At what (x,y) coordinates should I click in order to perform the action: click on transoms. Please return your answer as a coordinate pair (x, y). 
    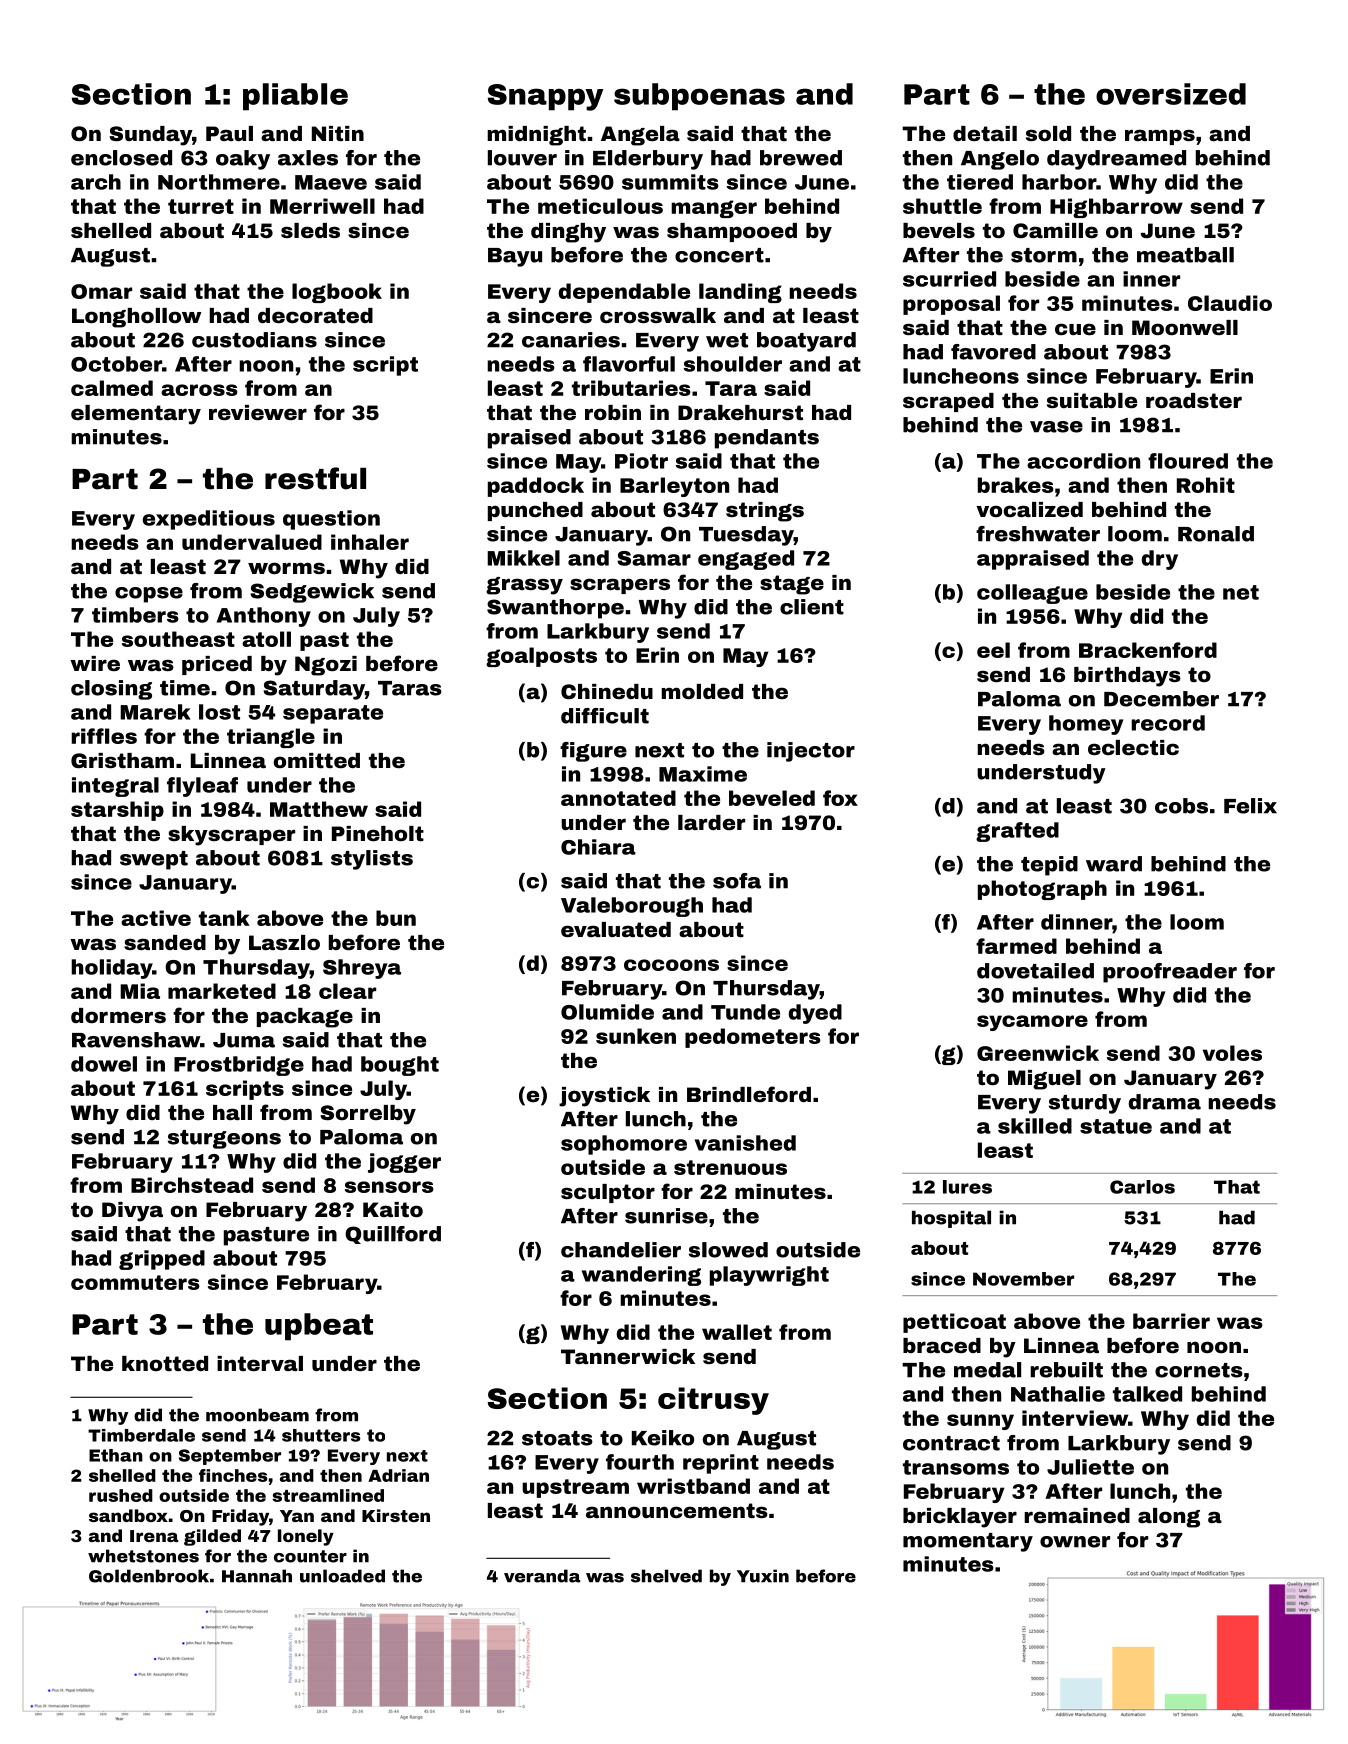
    Looking at the image, I should click on (956, 1467).
